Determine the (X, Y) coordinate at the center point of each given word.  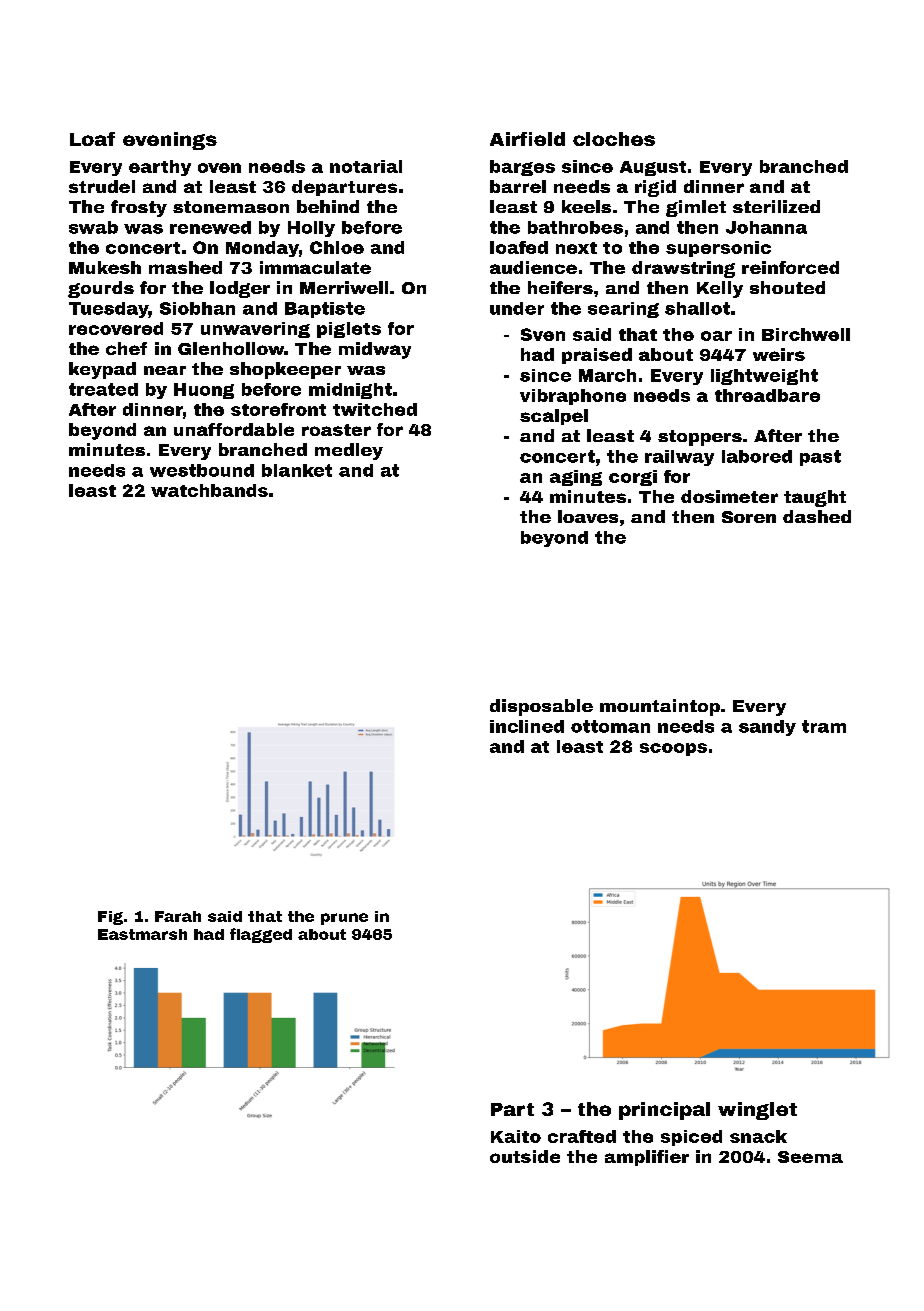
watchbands (209, 490)
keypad (102, 370)
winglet (757, 1111)
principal (664, 1111)
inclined (527, 726)
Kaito (516, 1136)
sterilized (776, 206)
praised (597, 356)
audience (533, 267)
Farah (178, 916)
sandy (767, 728)
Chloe (337, 247)
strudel (102, 186)
